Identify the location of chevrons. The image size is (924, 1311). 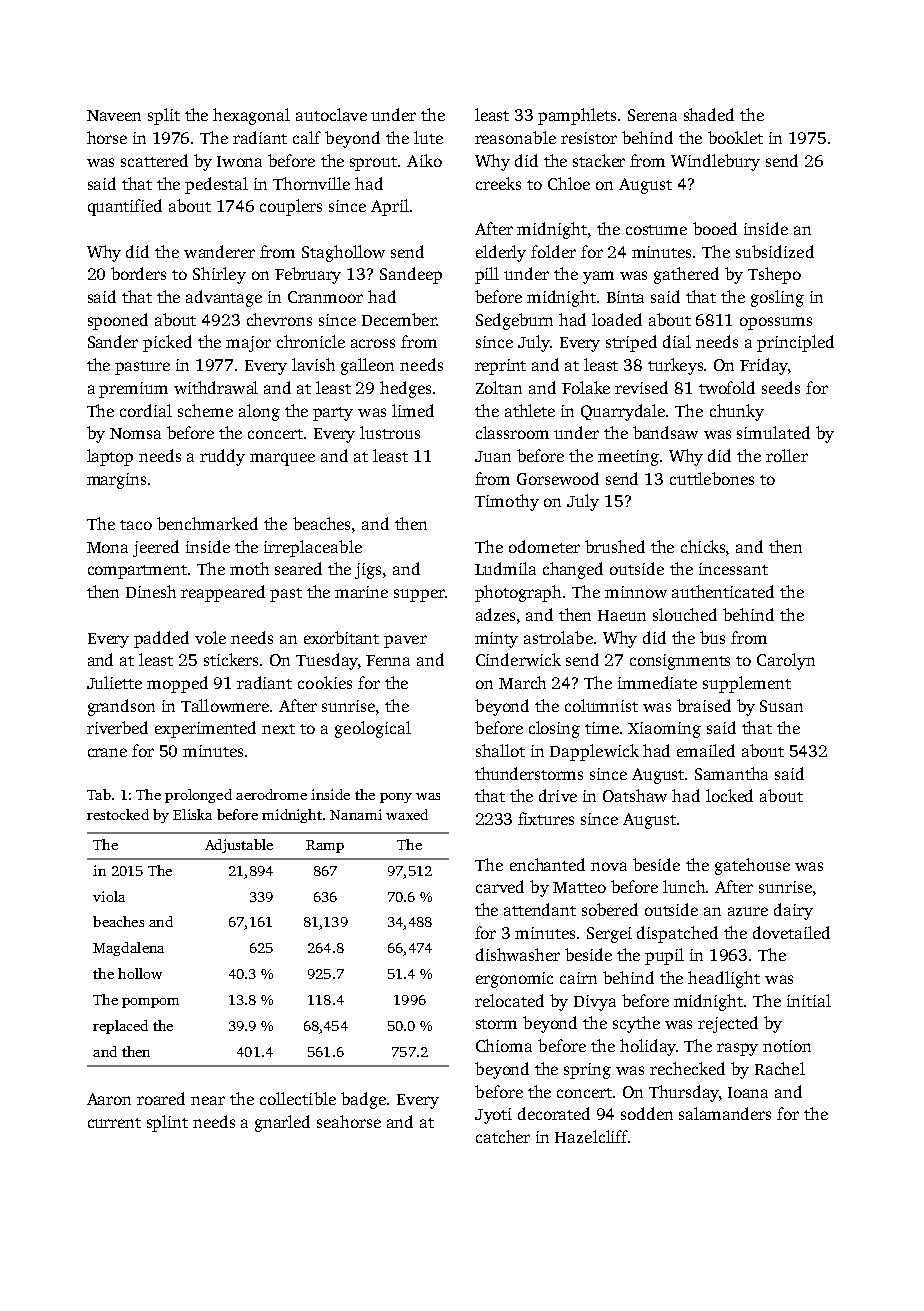
(279, 319).
